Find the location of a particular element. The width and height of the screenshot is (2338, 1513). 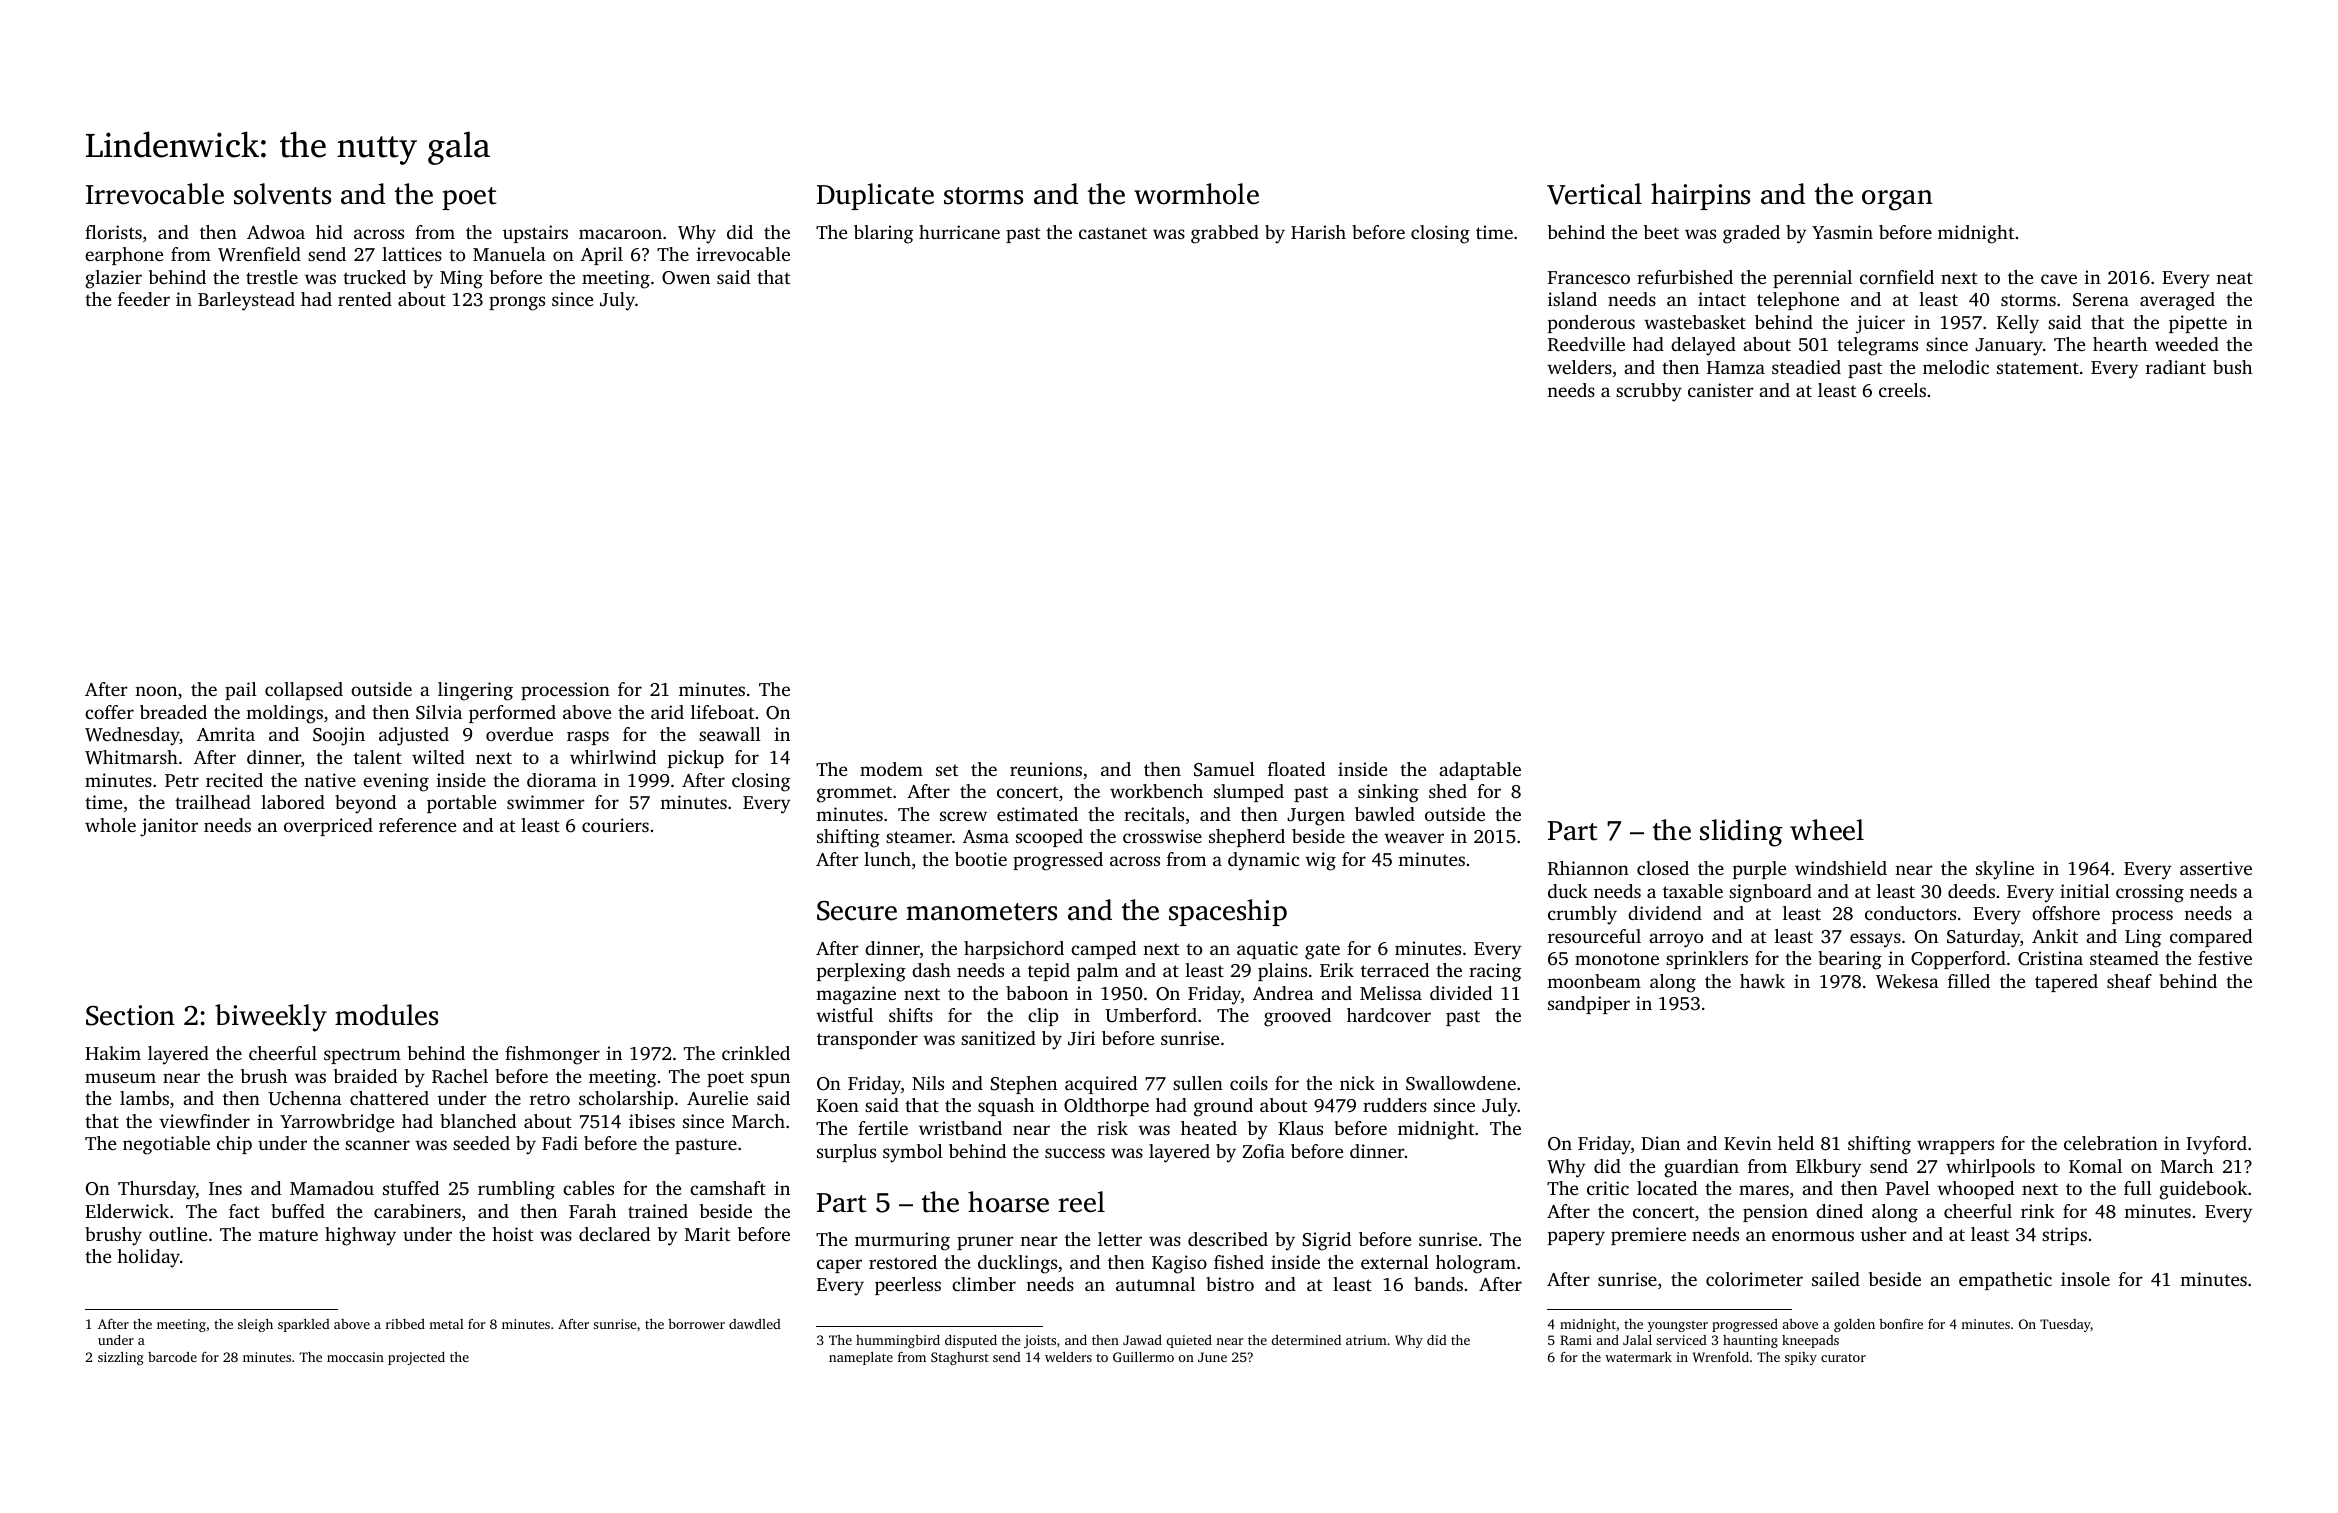

canister is located at coordinates (1721, 390).
